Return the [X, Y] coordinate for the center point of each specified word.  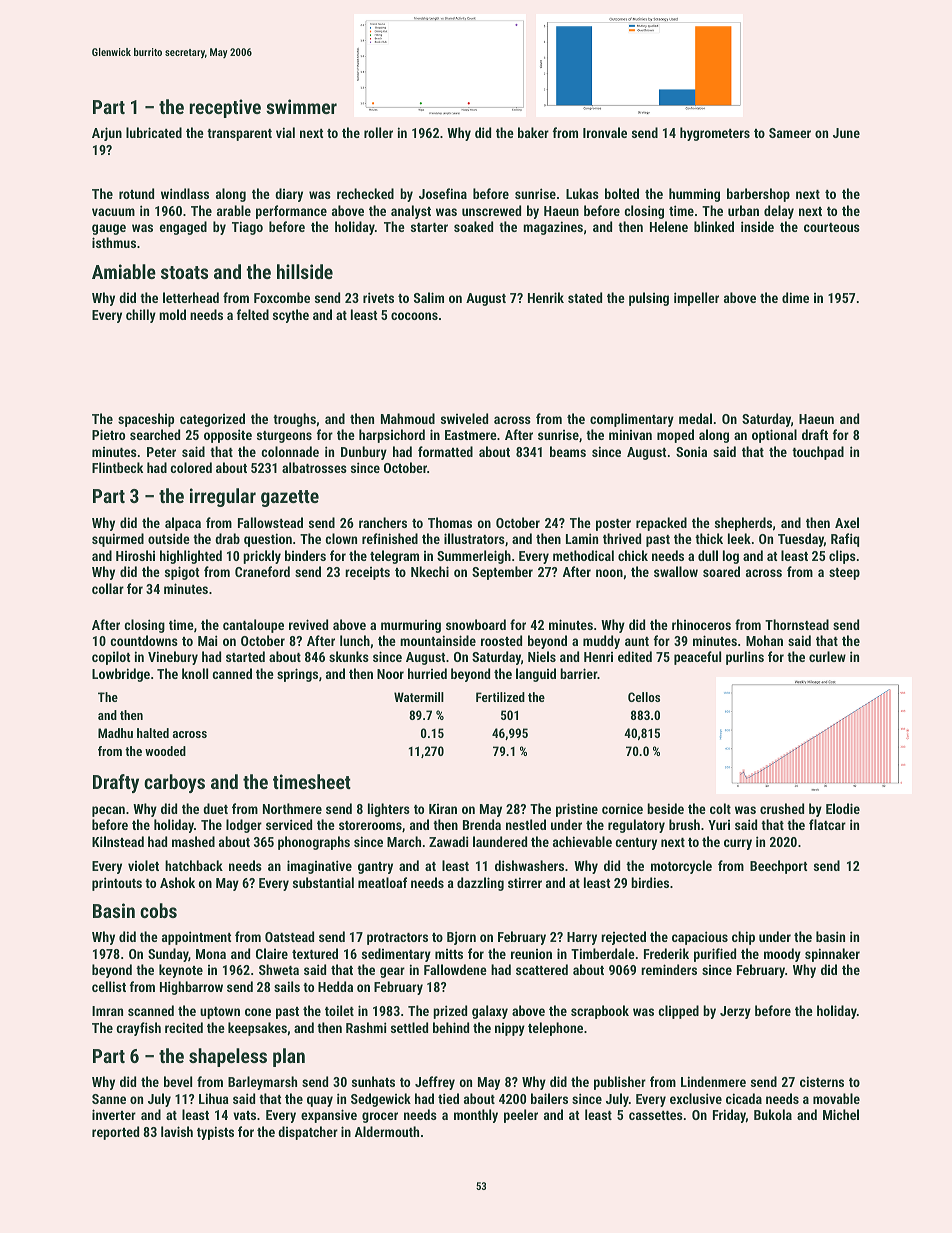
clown [341, 538]
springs [297, 675]
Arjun [107, 134]
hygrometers [715, 134]
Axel [847, 522]
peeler [521, 1116]
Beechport [778, 867]
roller [378, 132]
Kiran [443, 809]
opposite [228, 436]
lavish [177, 1131]
